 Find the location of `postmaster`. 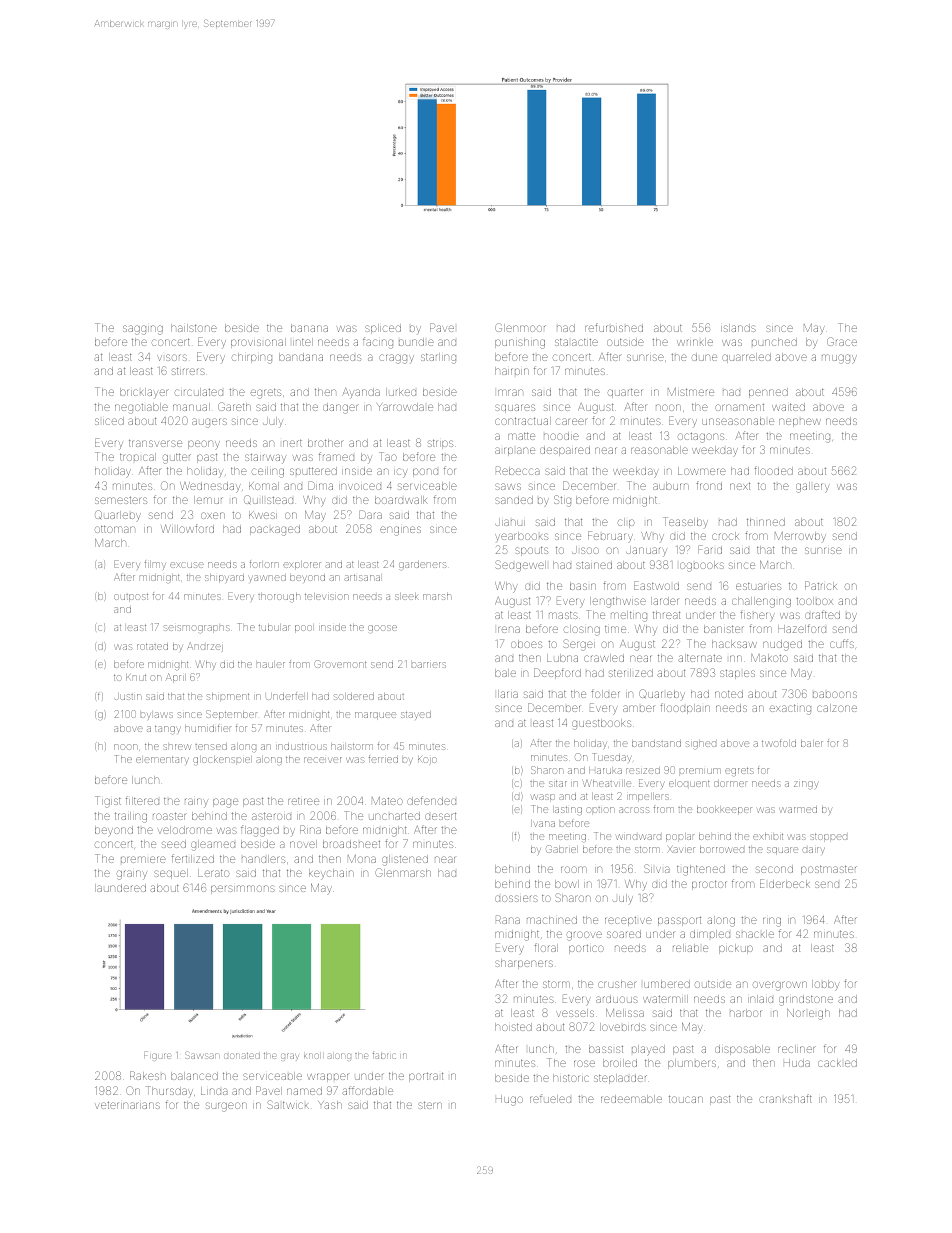

postmaster is located at coordinates (829, 870).
